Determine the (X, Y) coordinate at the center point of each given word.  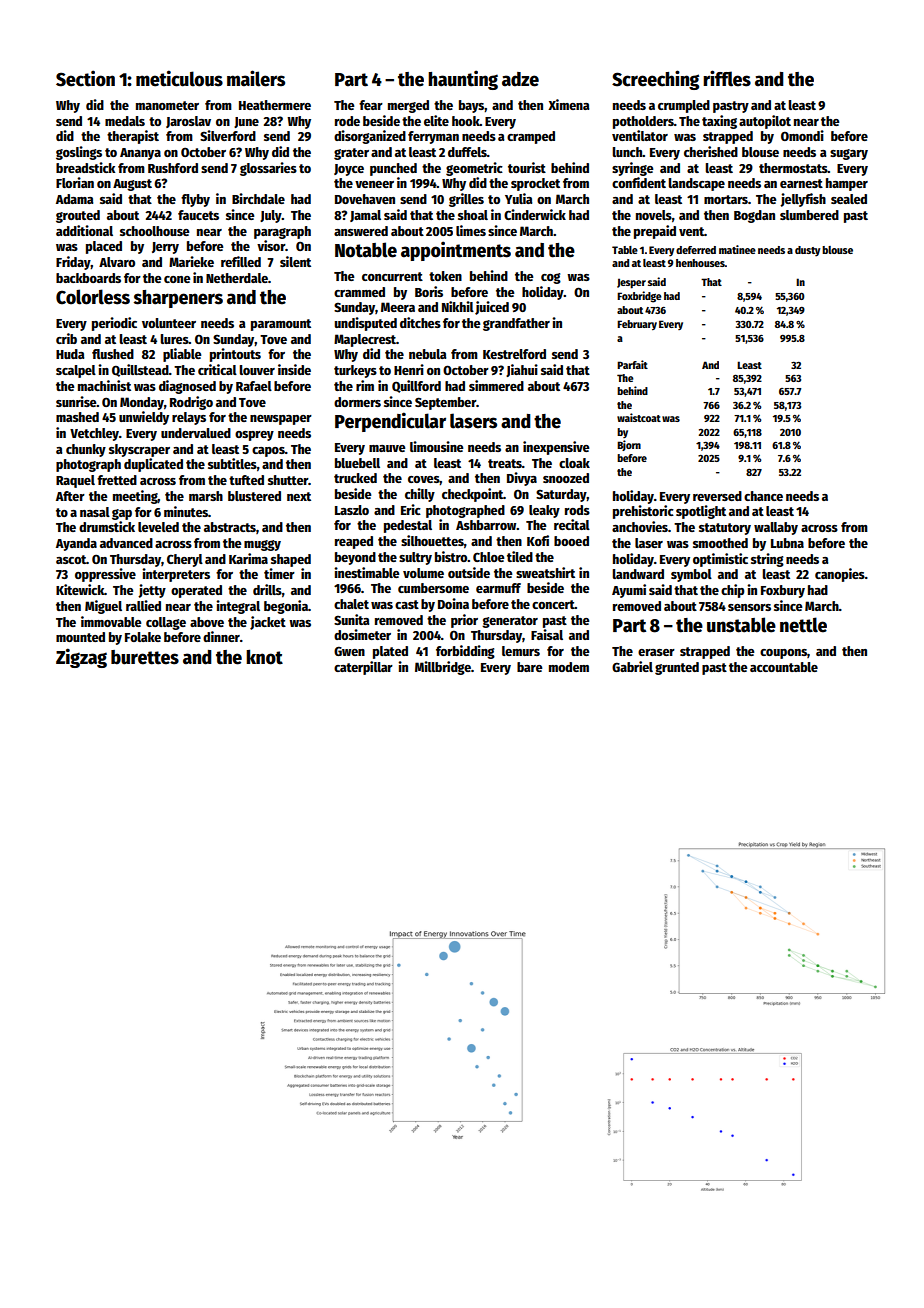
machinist (104, 385)
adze (520, 79)
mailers (256, 78)
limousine (437, 446)
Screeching (655, 80)
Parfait (632, 364)
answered (361, 231)
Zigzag (81, 658)
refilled (241, 261)
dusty (807, 251)
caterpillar (363, 668)
